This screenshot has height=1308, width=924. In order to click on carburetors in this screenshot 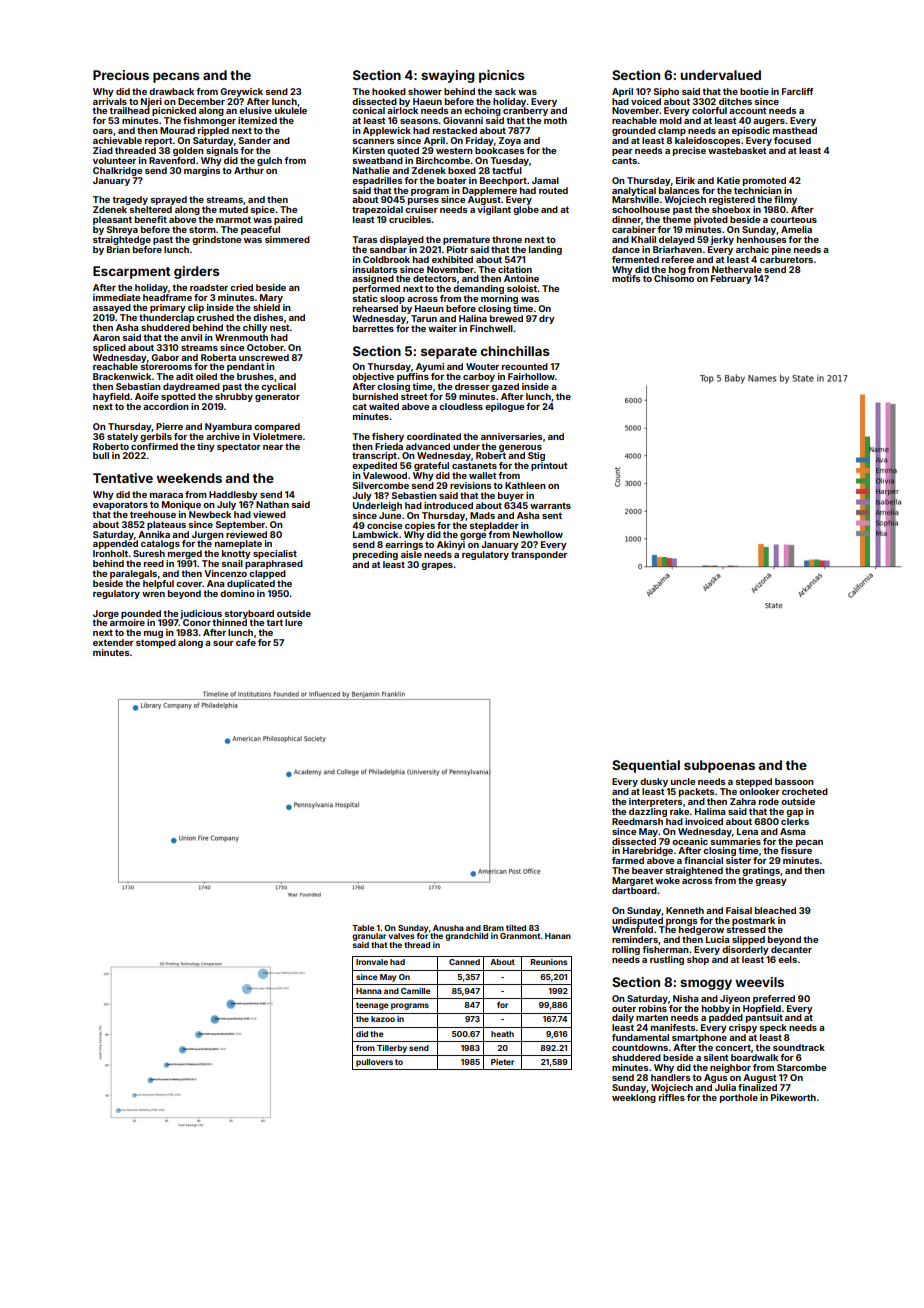, I will do `click(786, 259)`.
